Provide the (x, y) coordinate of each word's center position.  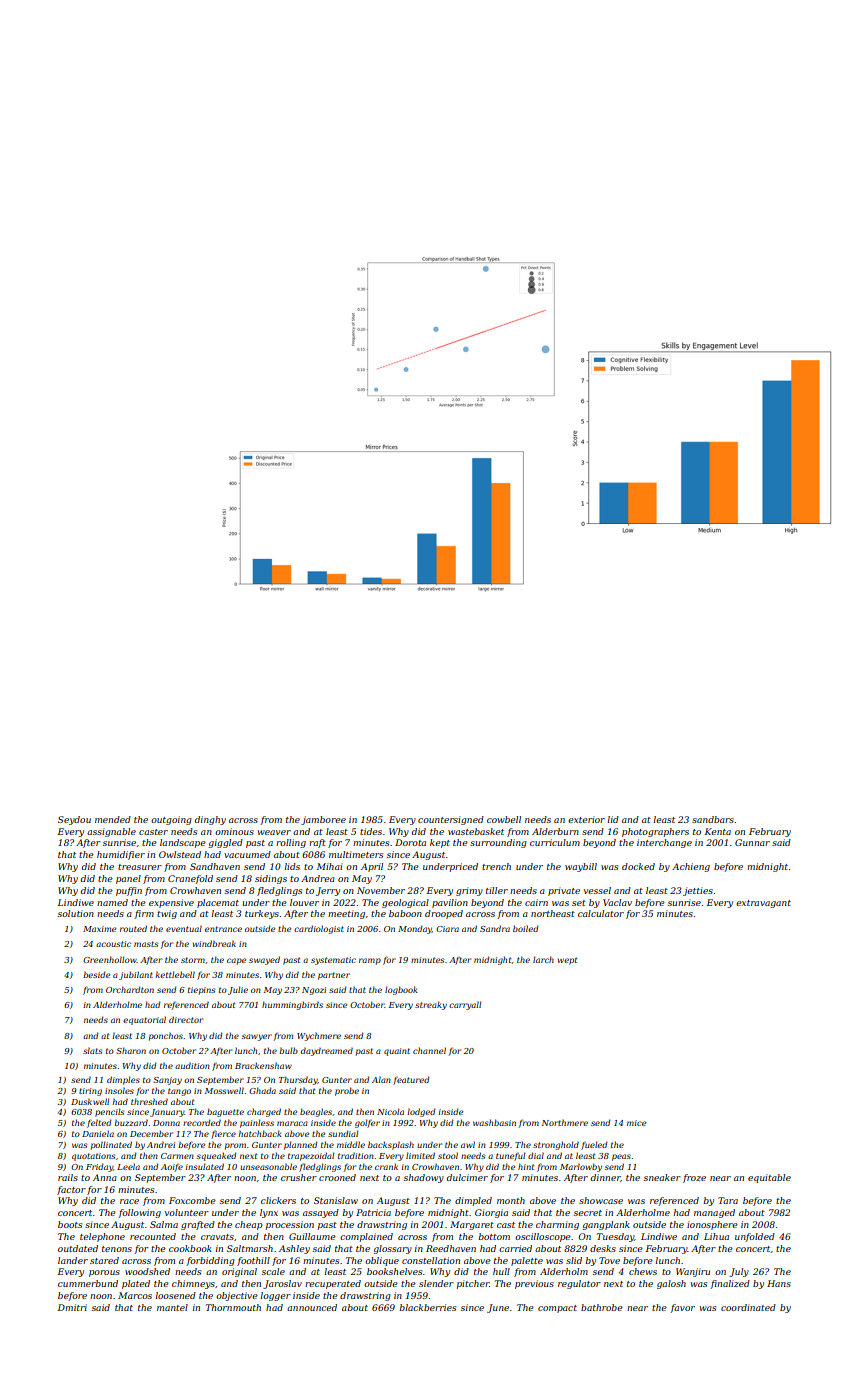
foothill (253, 1261)
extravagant (763, 904)
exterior (586, 819)
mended (113, 819)
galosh (671, 1284)
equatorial (144, 1020)
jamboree (323, 820)
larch (543, 959)
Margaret (472, 1225)
